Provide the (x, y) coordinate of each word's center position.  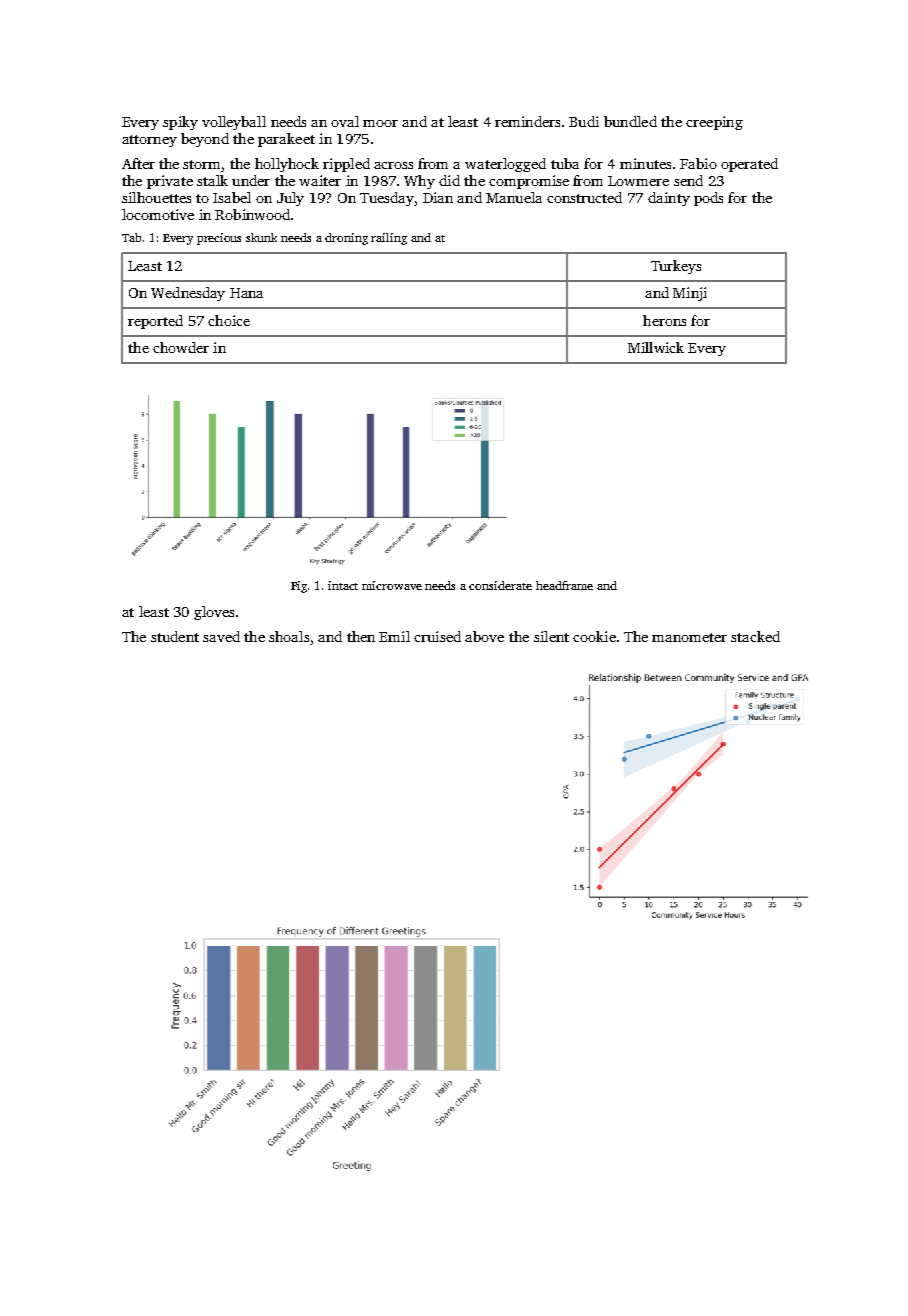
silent (551, 636)
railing (389, 239)
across (393, 165)
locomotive (158, 214)
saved (221, 636)
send (688, 180)
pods (708, 199)
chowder (181, 347)
